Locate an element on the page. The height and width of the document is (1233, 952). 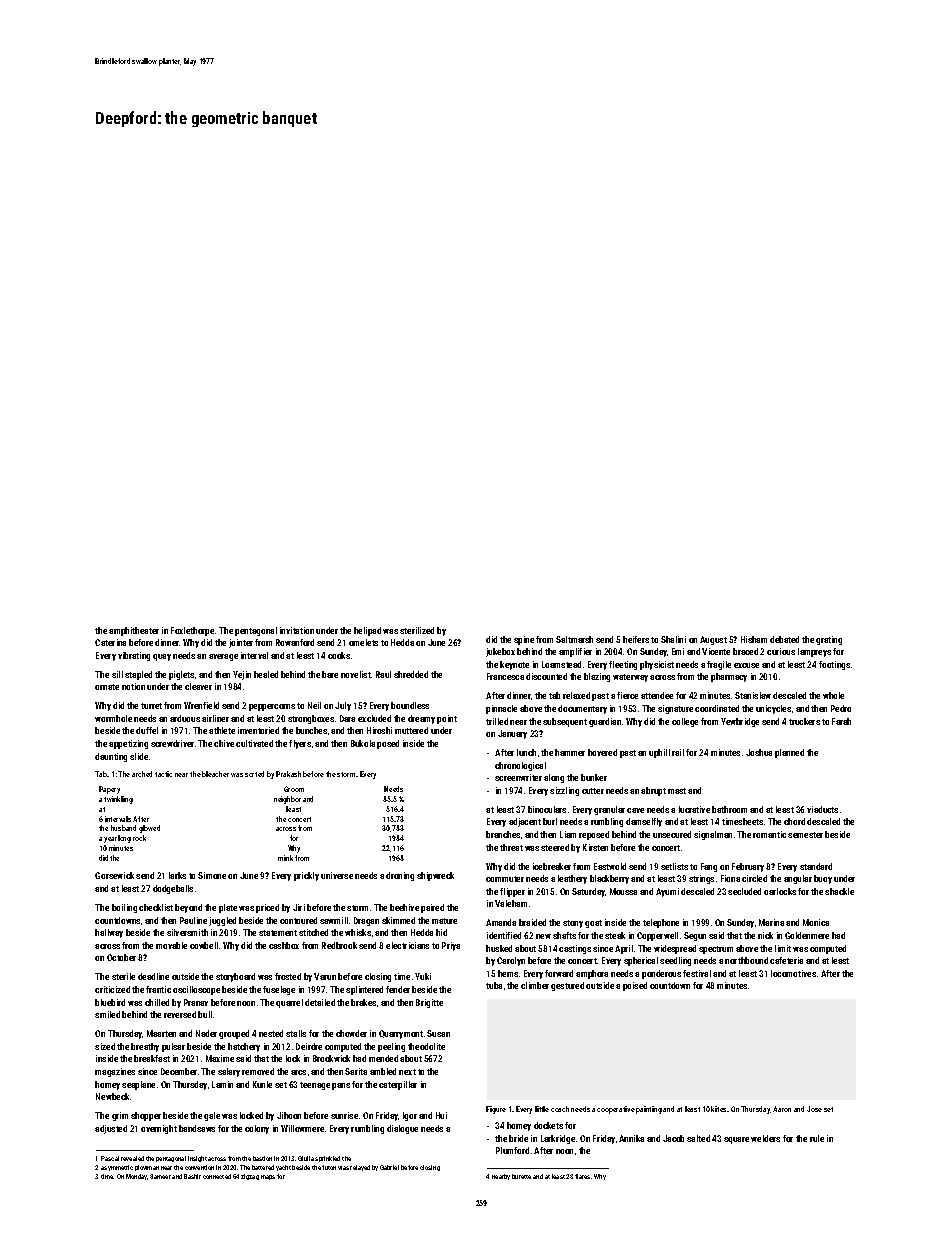
appetizing is located at coordinates (128, 744).
